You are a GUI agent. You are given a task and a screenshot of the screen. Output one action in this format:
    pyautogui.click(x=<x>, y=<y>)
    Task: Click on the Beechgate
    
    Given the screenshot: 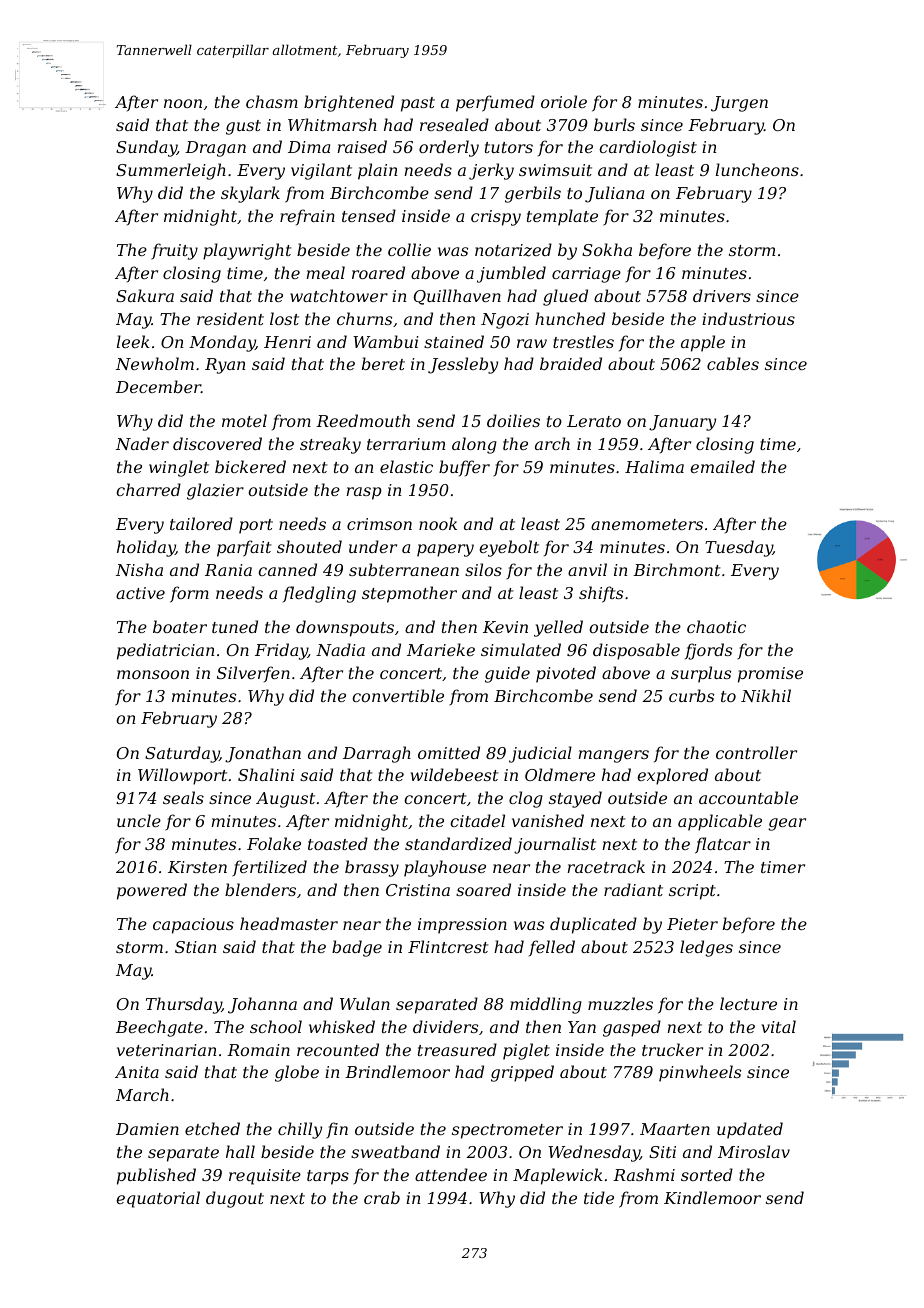 What is the action you would take?
    pyautogui.click(x=159, y=1028)
